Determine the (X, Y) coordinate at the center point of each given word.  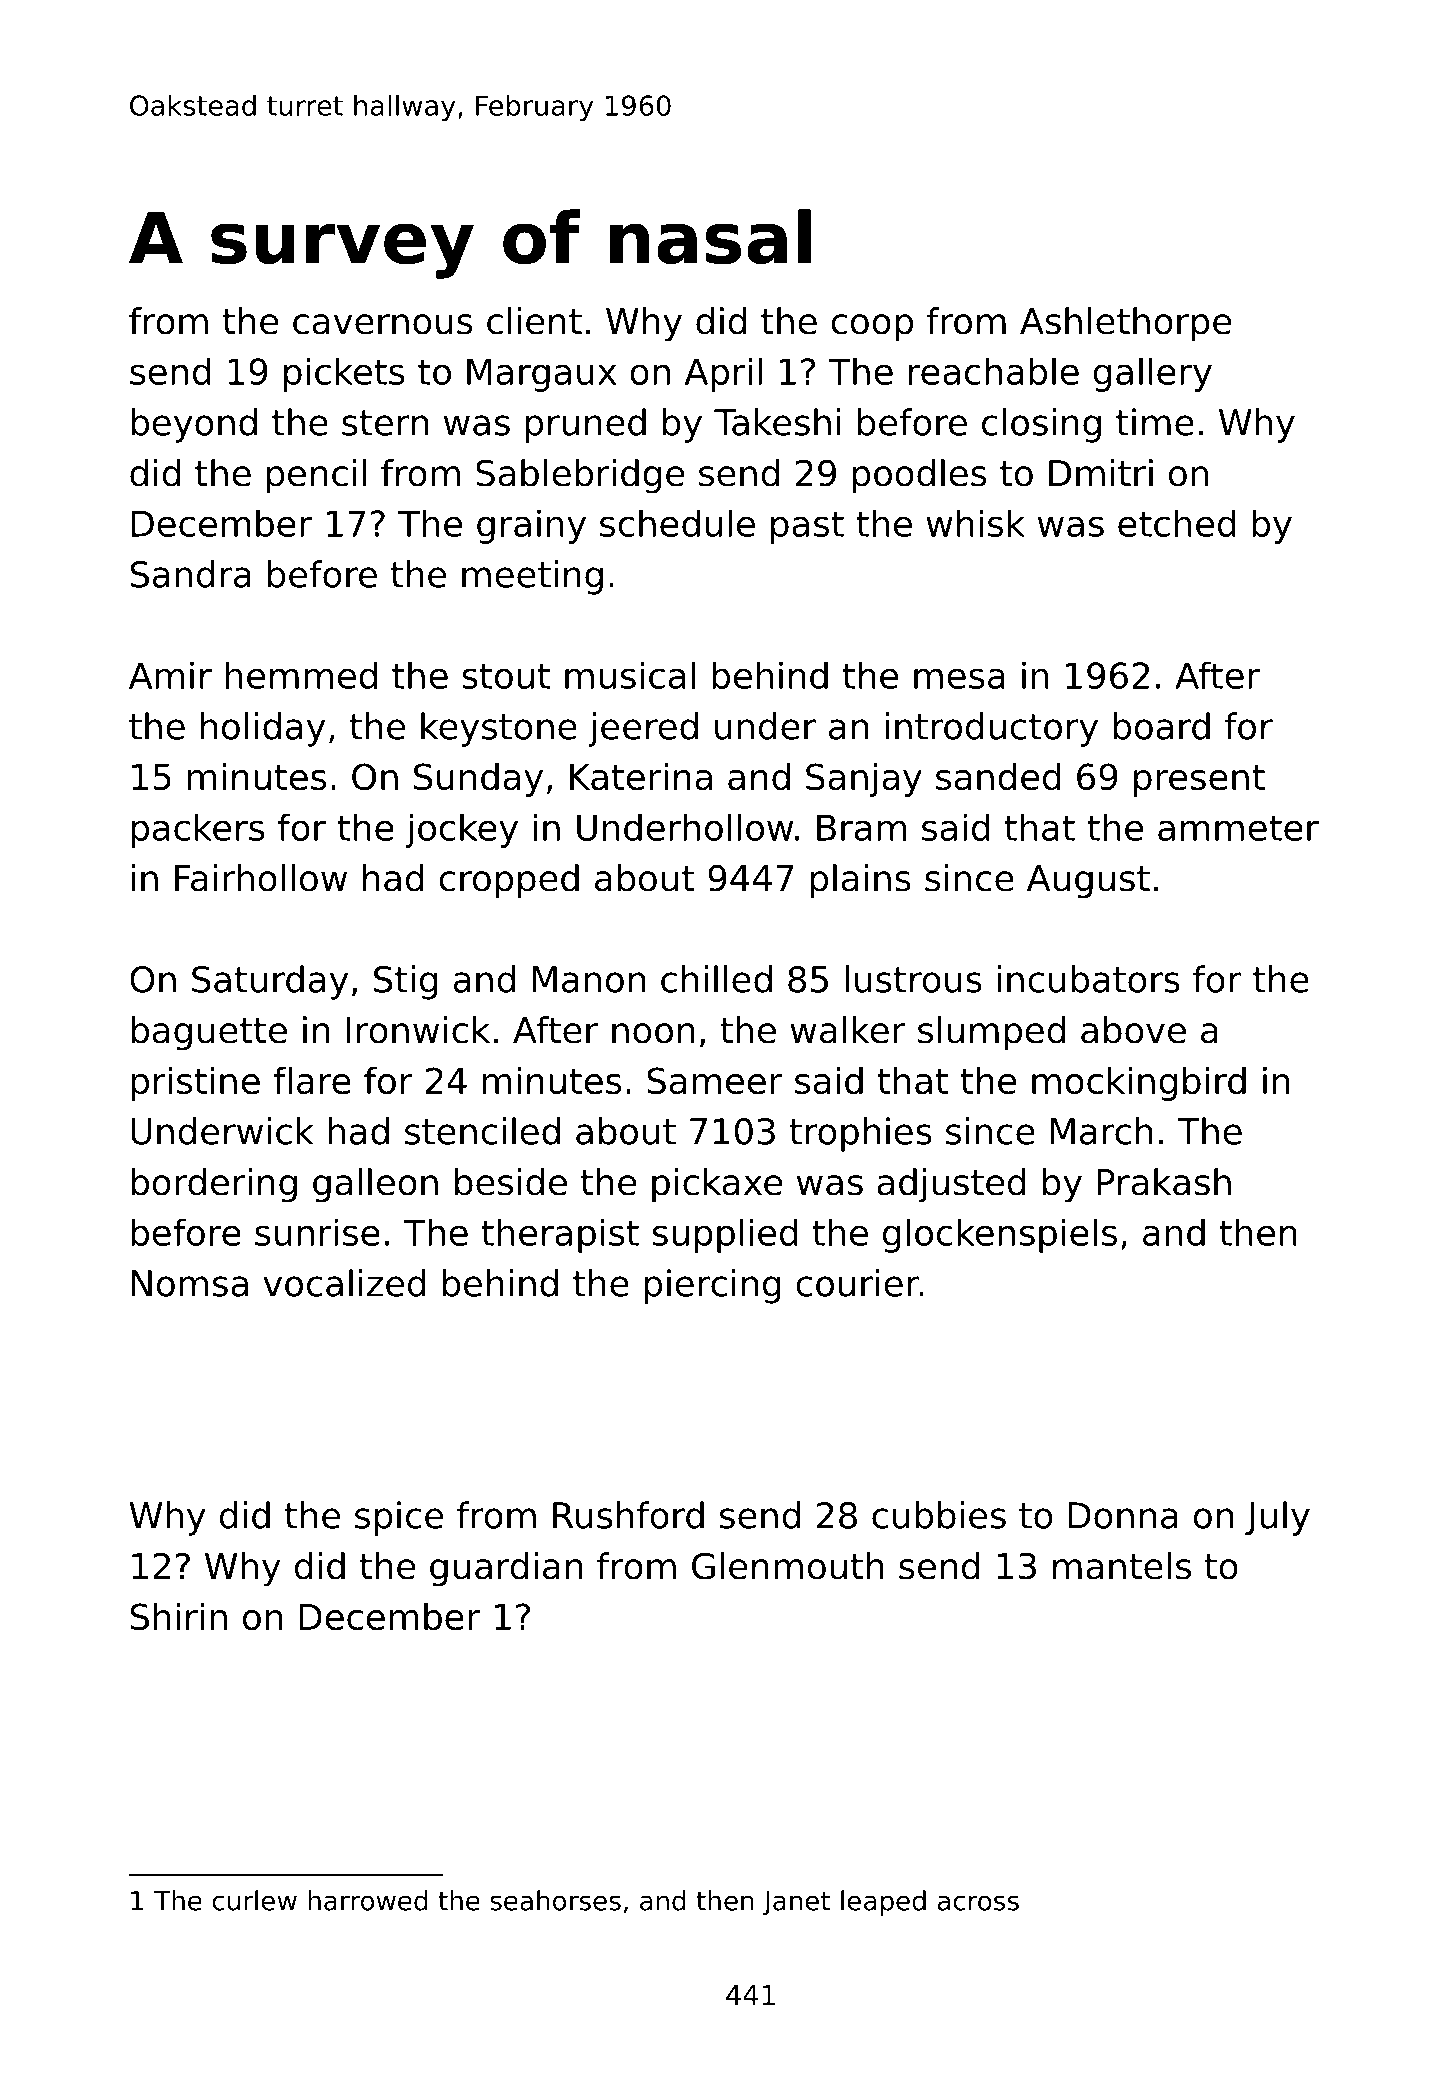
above (1133, 1030)
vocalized (344, 1283)
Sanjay (864, 780)
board (1161, 726)
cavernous (382, 324)
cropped (509, 881)
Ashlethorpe (1125, 324)
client (534, 321)
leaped (883, 1903)
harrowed (368, 1900)
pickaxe (717, 1185)
